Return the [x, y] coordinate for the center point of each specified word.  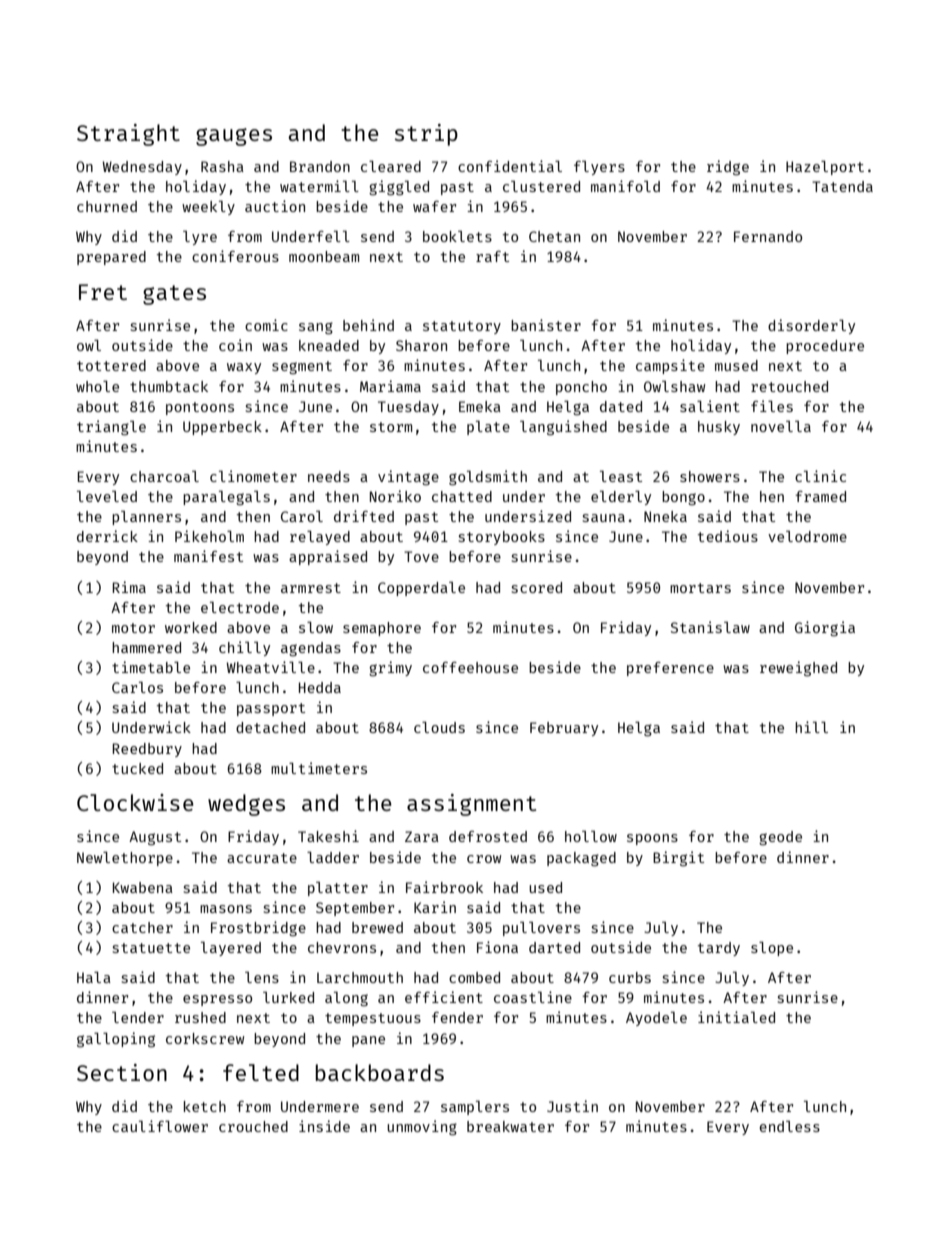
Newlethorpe [125, 859]
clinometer [253, 476]
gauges [234, 137]
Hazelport [825, 168]
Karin [435, 907]
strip [426, 135]
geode [780, 838]
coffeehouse [470, 667]
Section [122, 1072]
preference [670, 669]
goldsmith [488, 477]
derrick [107, 536]
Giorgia [825, 628]
